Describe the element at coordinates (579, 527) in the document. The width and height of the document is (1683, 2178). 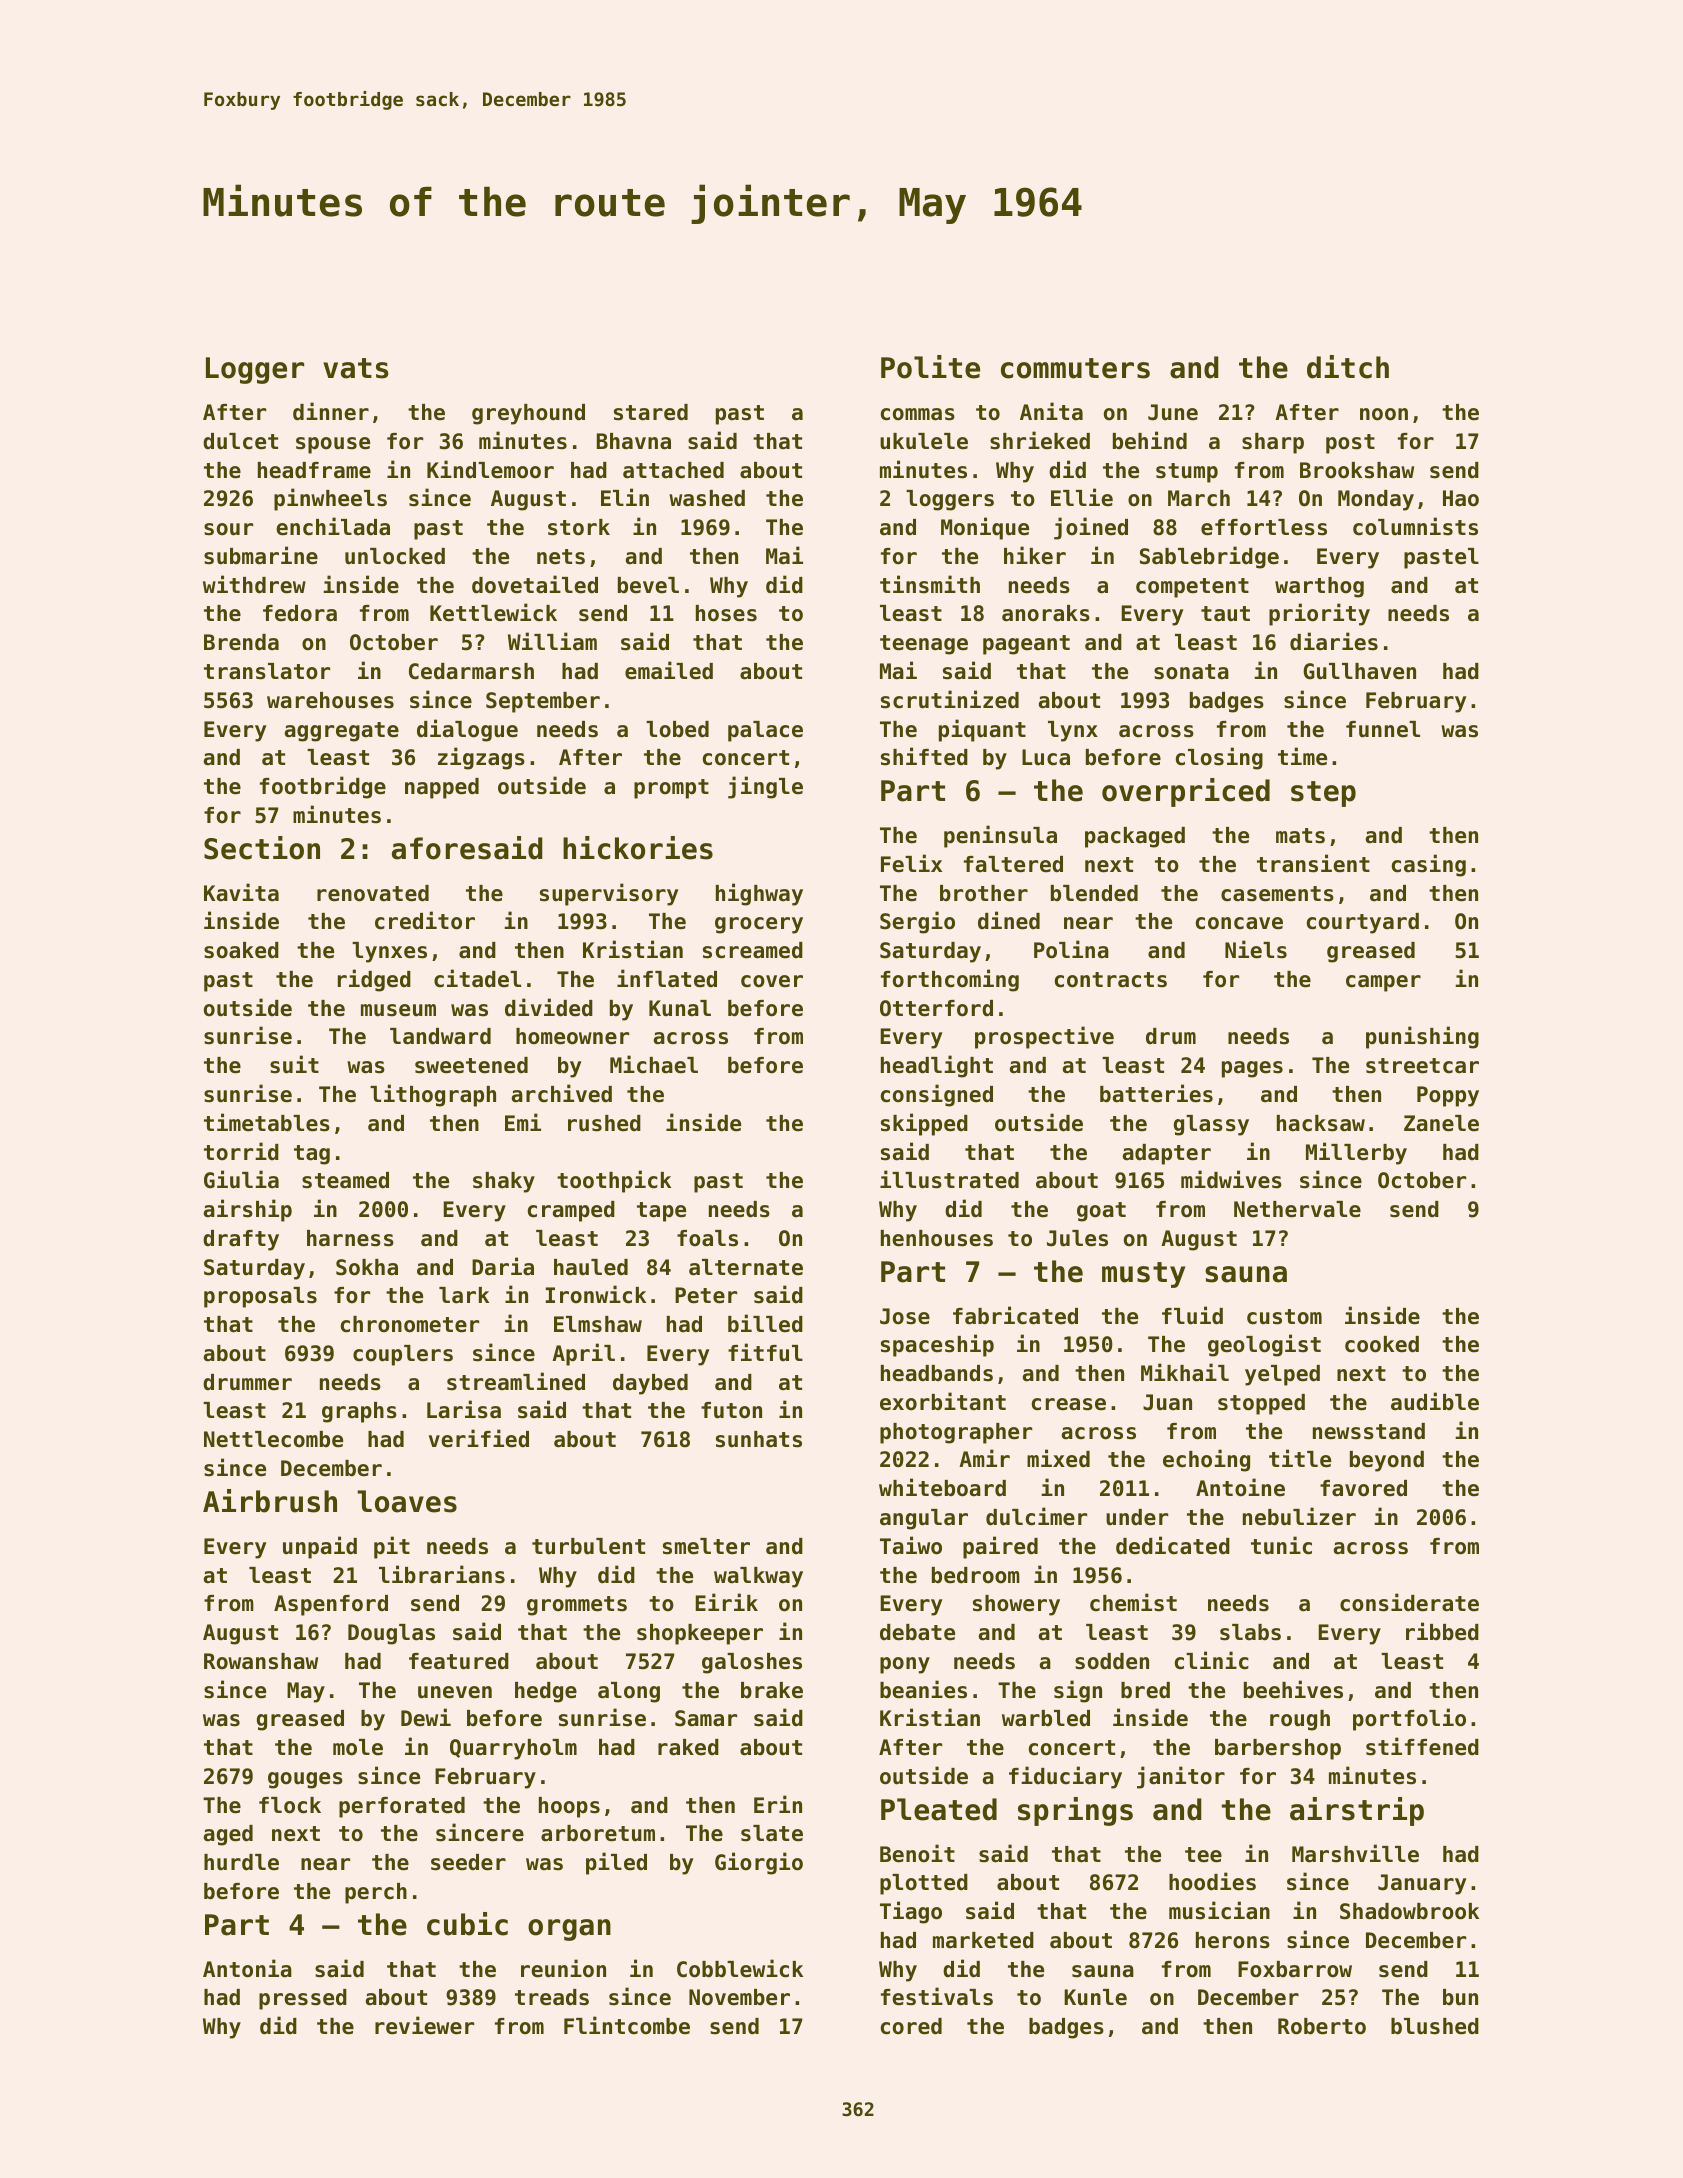
I see `stork` at that location.
